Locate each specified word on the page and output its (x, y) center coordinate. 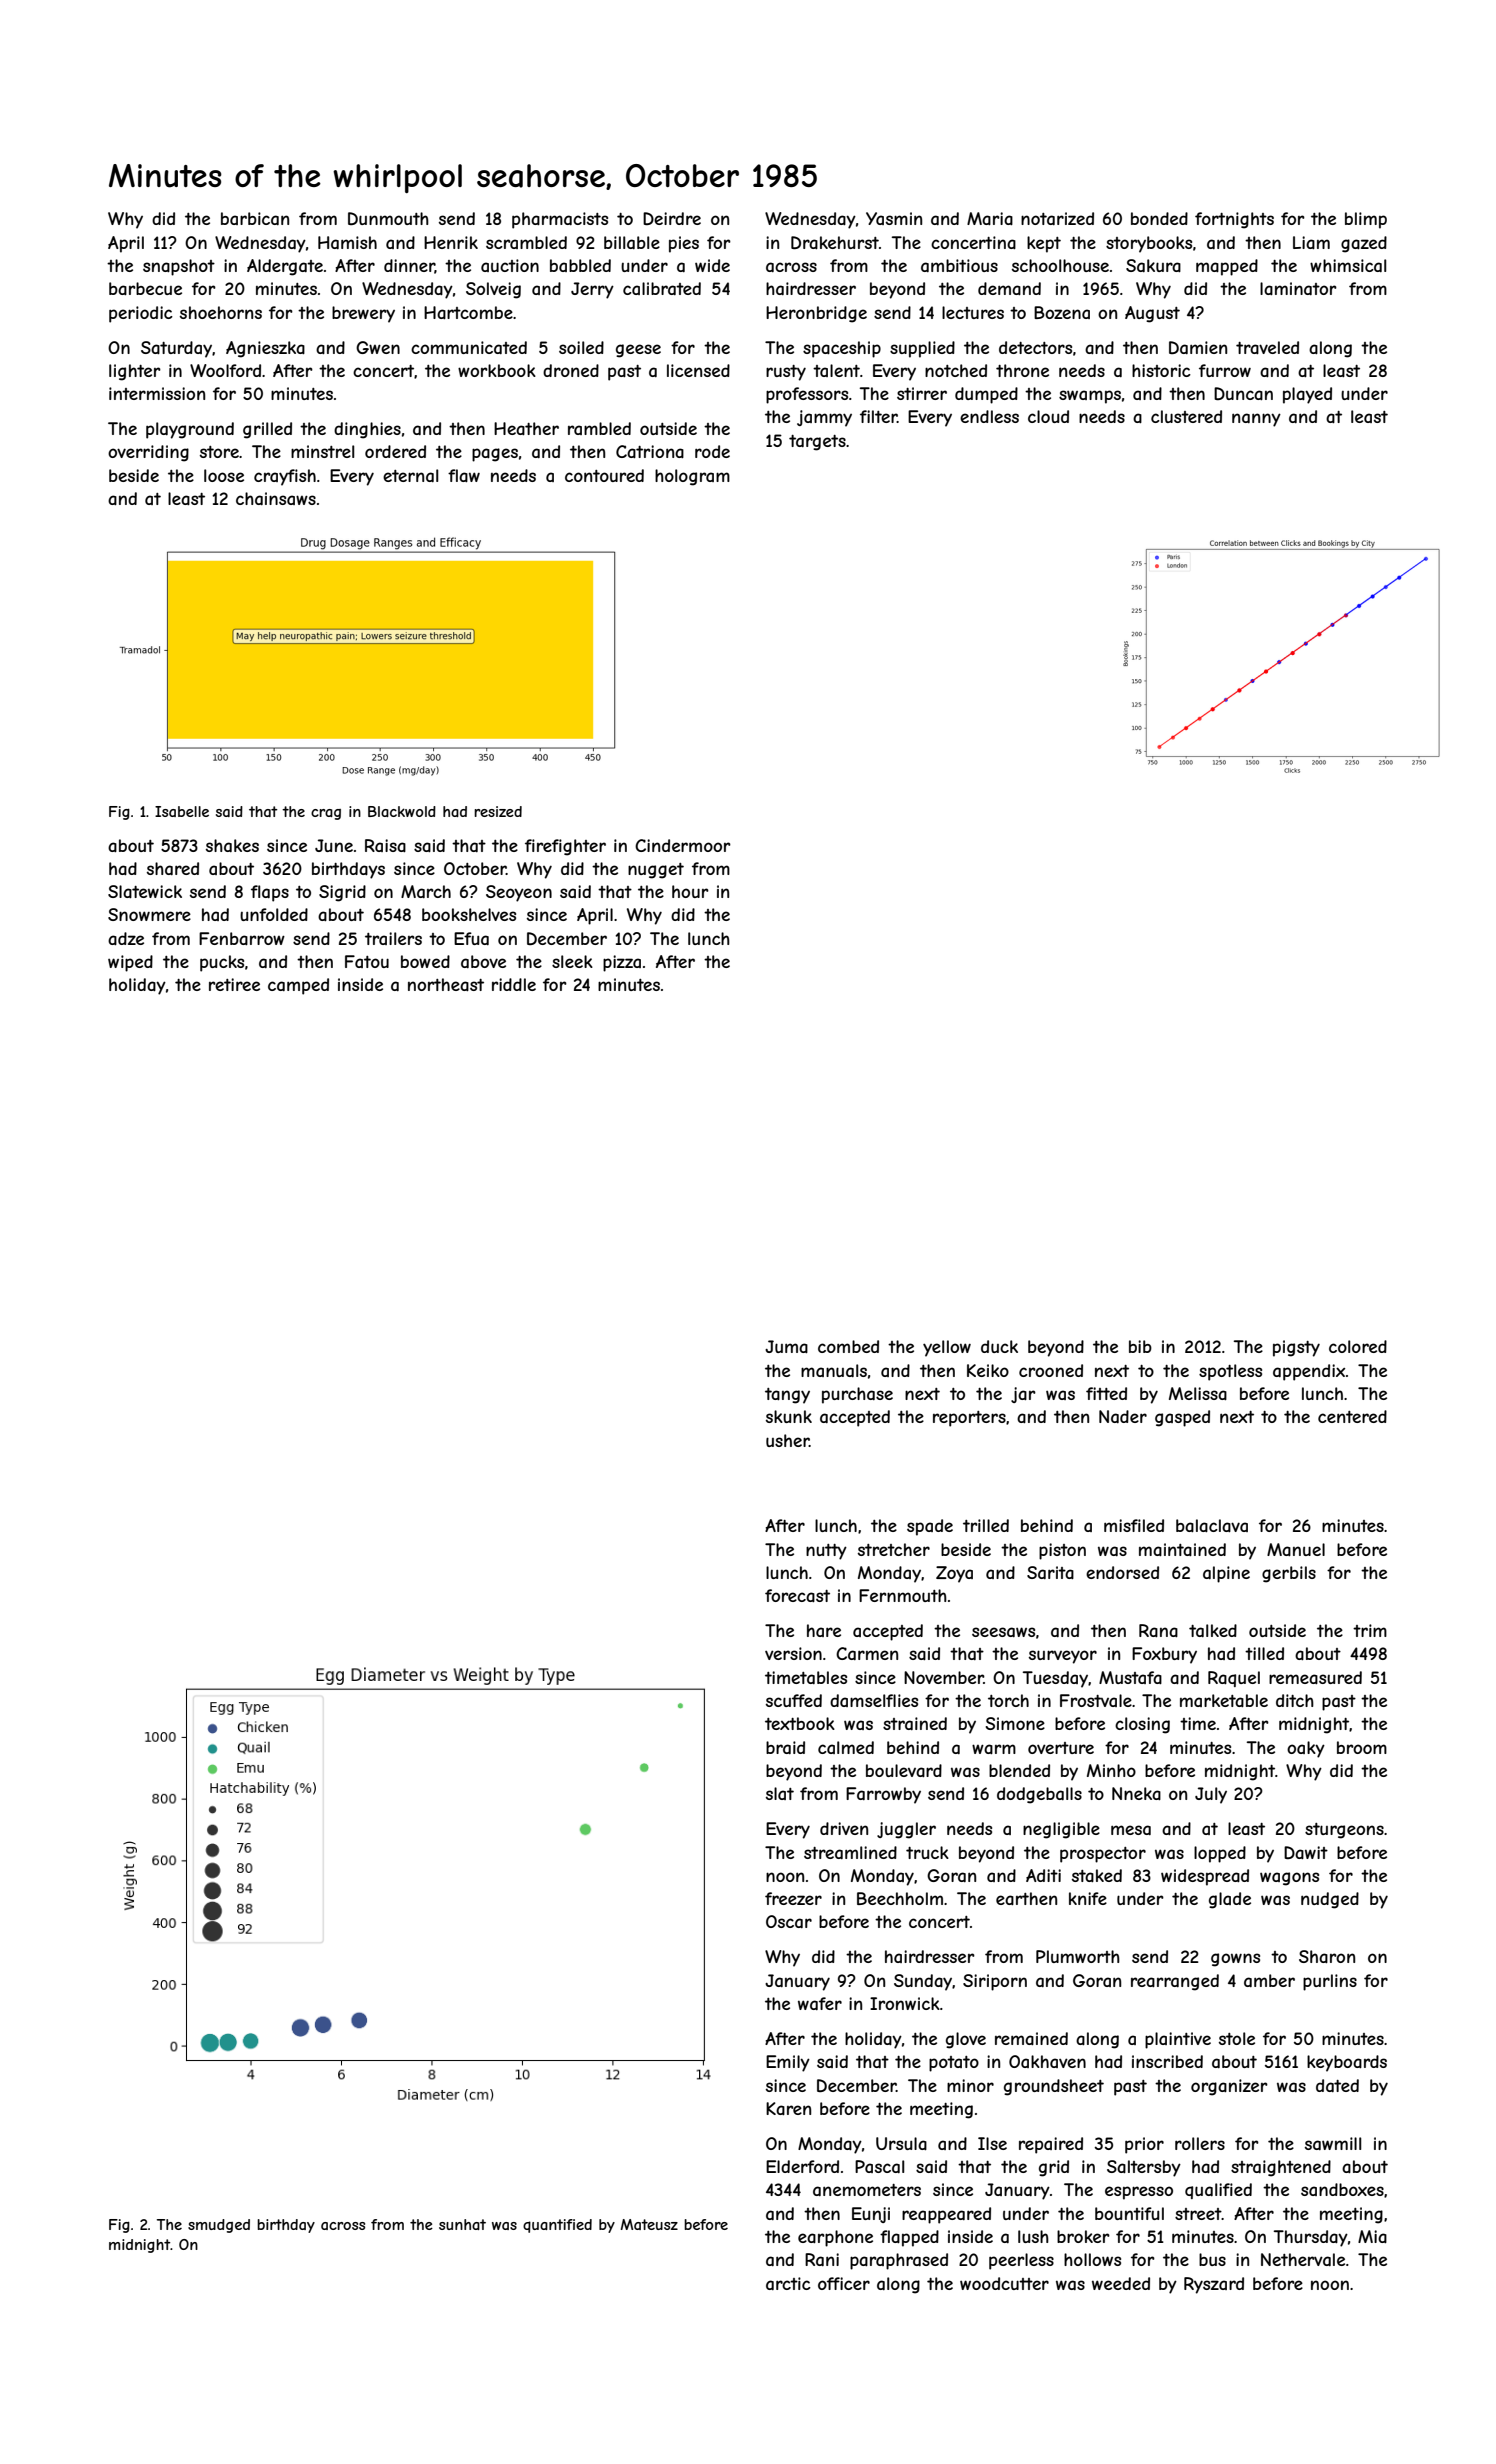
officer (844, 2283)
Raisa (385, 845)
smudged (219, 2226)
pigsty (1296, 1348)
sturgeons (1344, 1831)
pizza (622, 963)
